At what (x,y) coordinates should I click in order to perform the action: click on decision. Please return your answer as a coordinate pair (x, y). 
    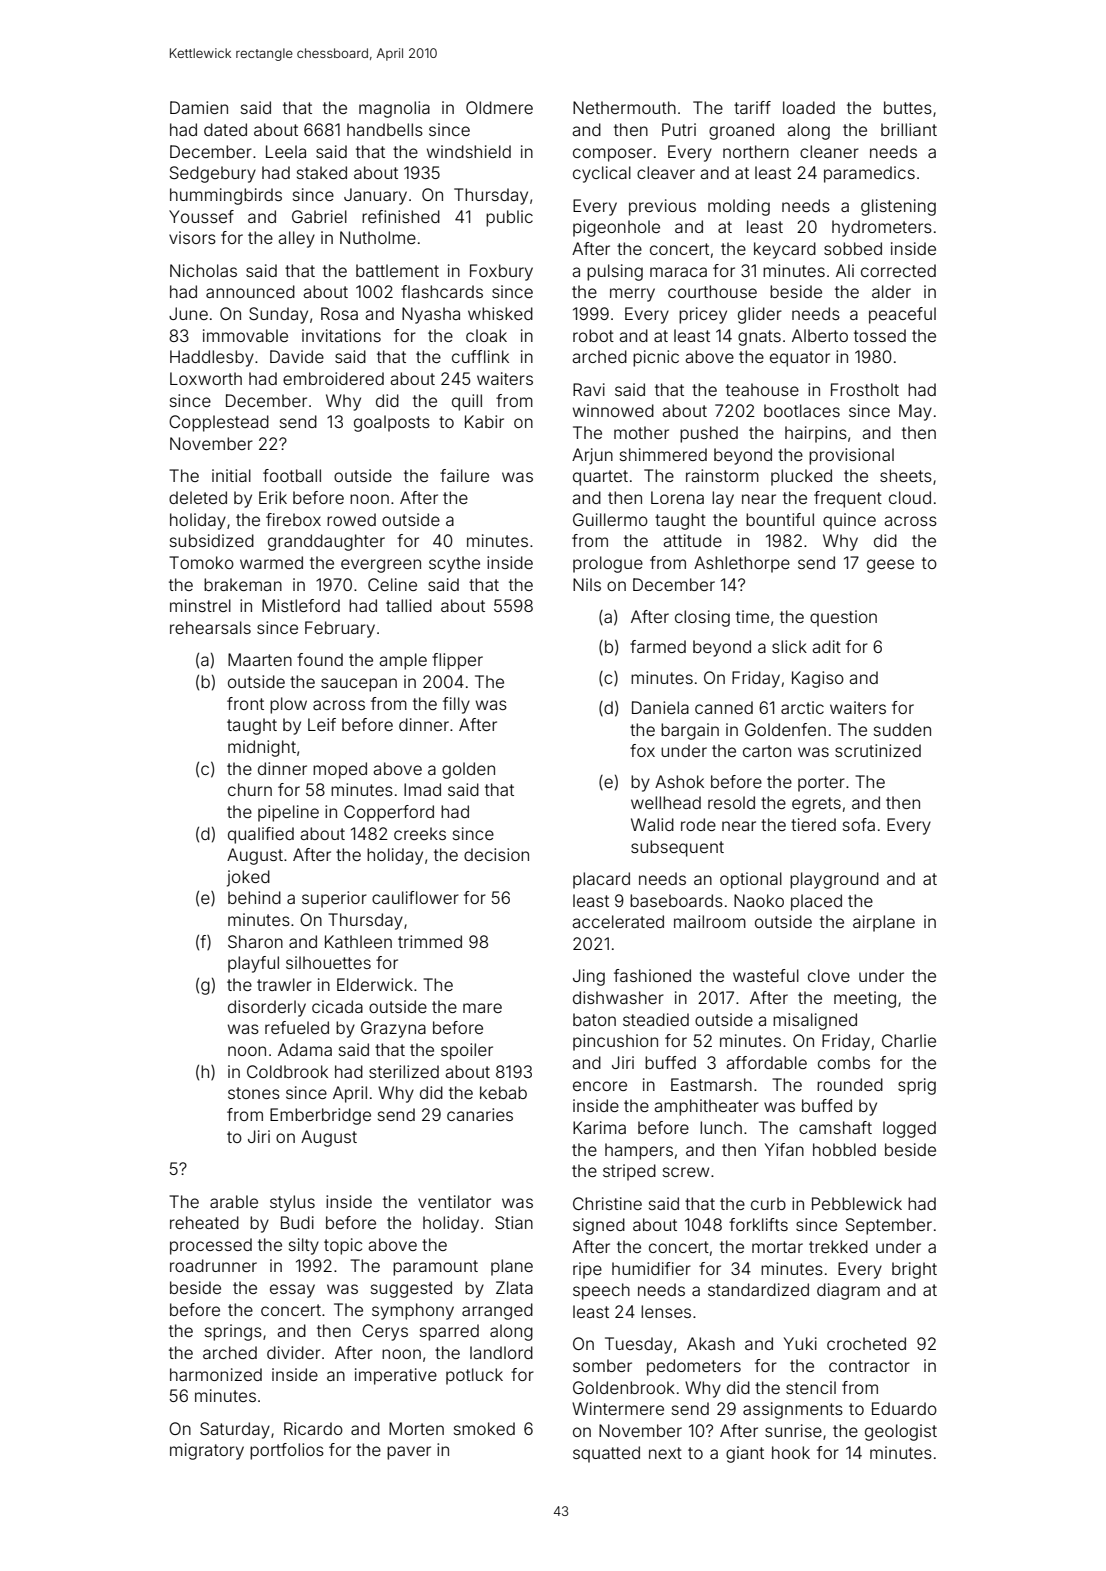
    Looking at the image, I should click on (496, 854).
